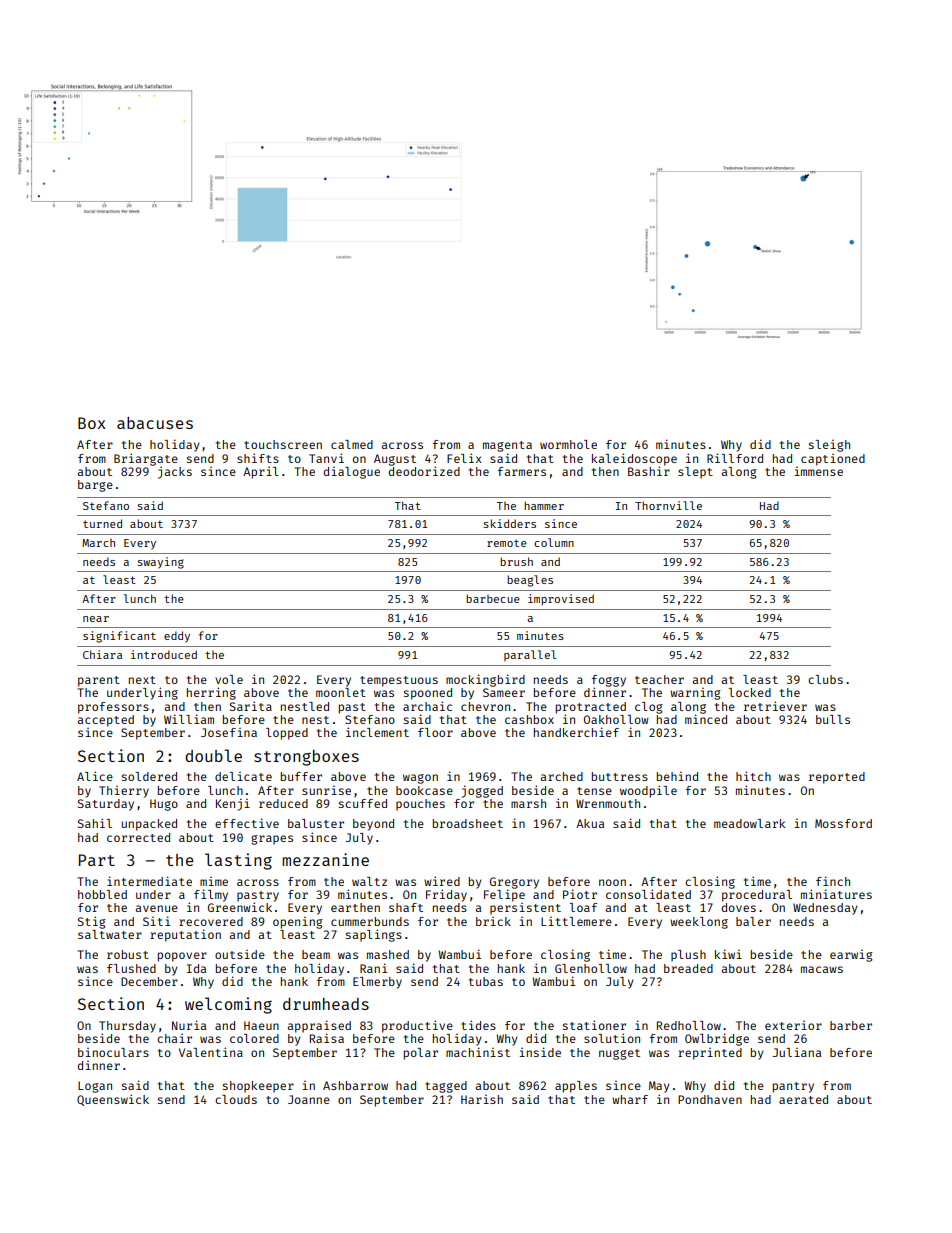  Describe the element at coordinates (507, 446) in the screenshot. I see `magenta` at that location.
